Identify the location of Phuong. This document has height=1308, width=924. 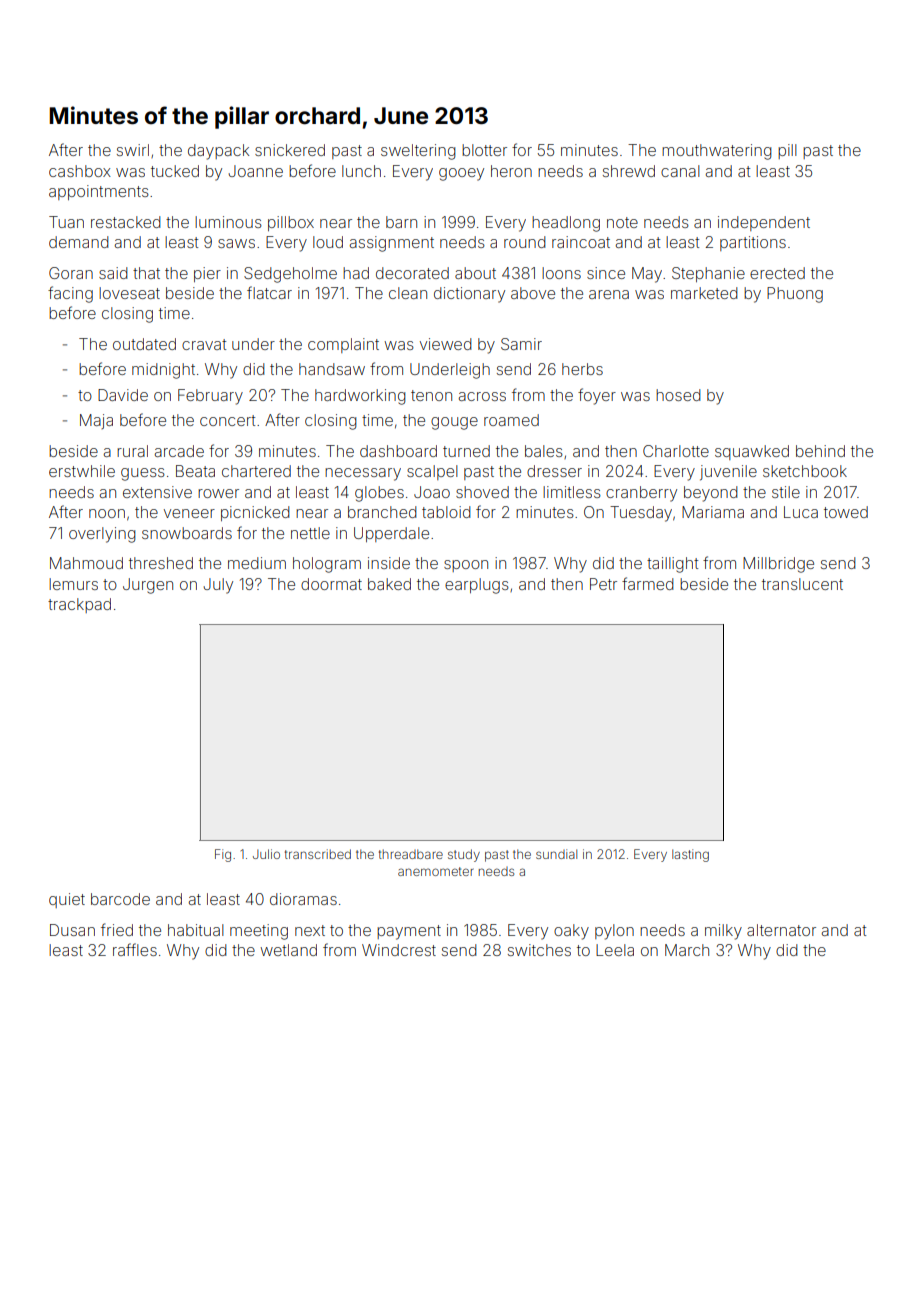
(795, 295).
